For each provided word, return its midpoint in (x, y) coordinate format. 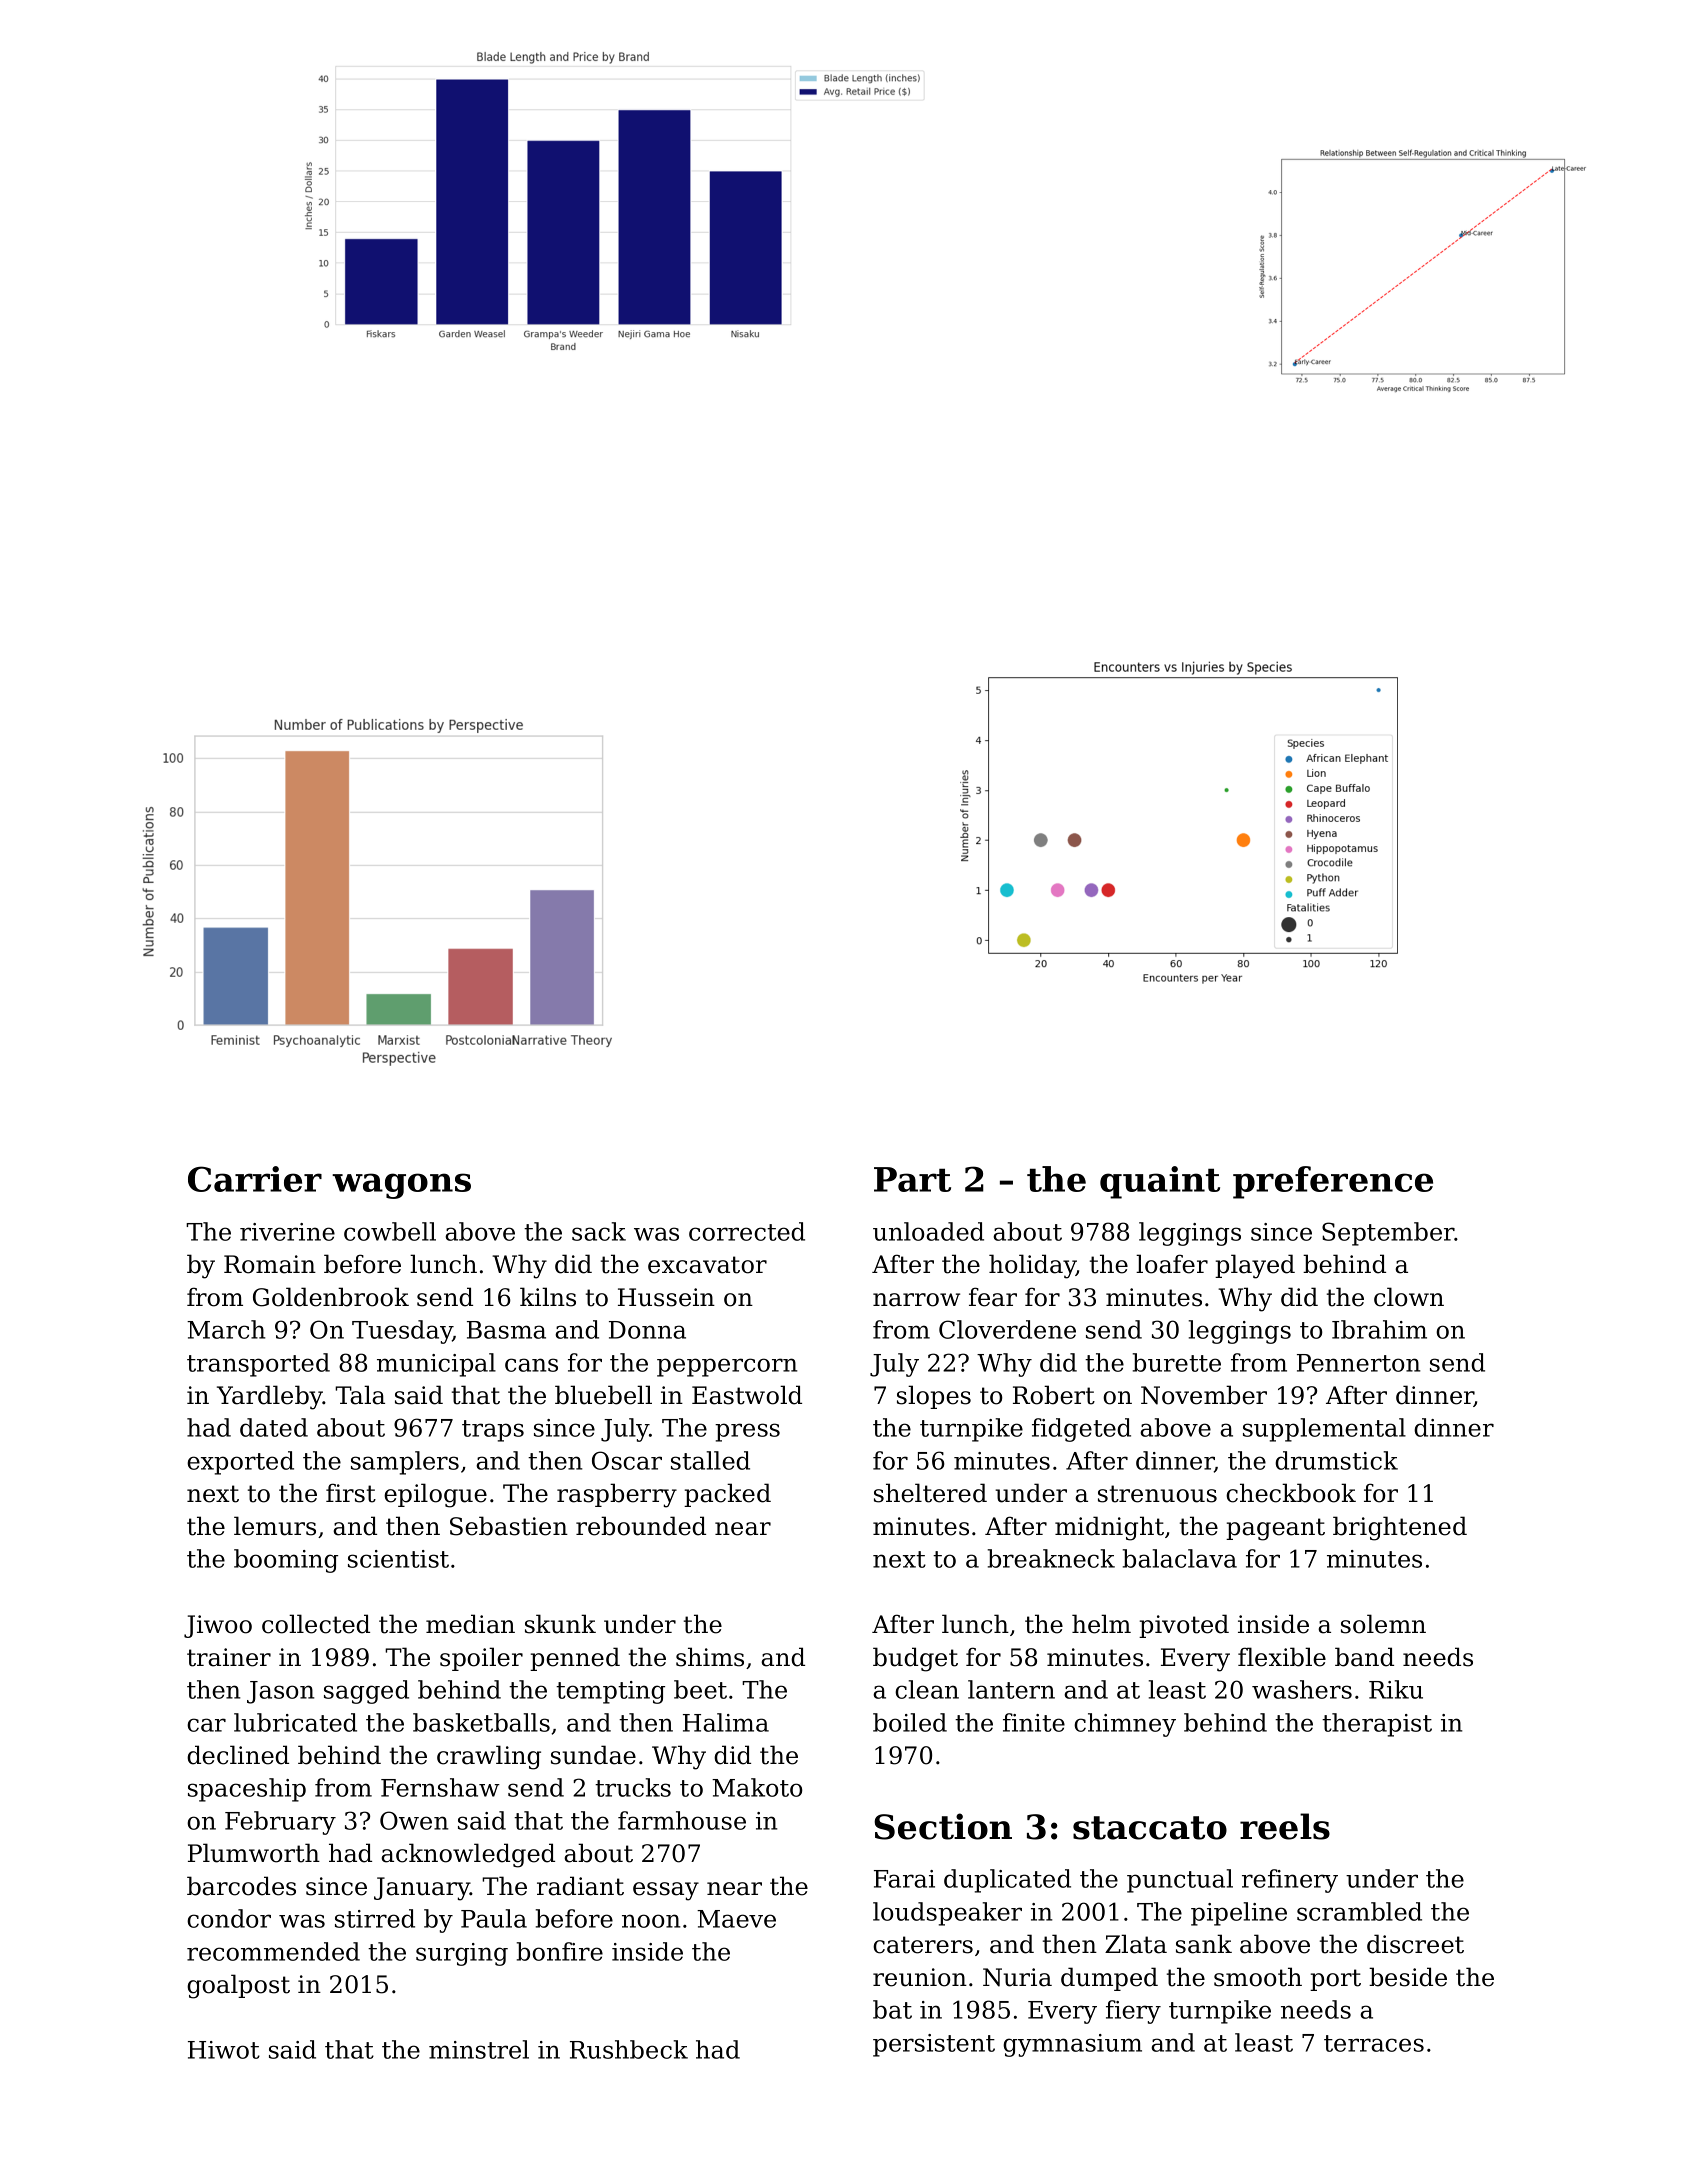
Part (912, 1179)
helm (1101, 1624)
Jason (280, 1692)
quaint (1160, 1182)
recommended (273, 1951)
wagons (401, 1186)
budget (915, 1659)
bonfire (560, 1951)
